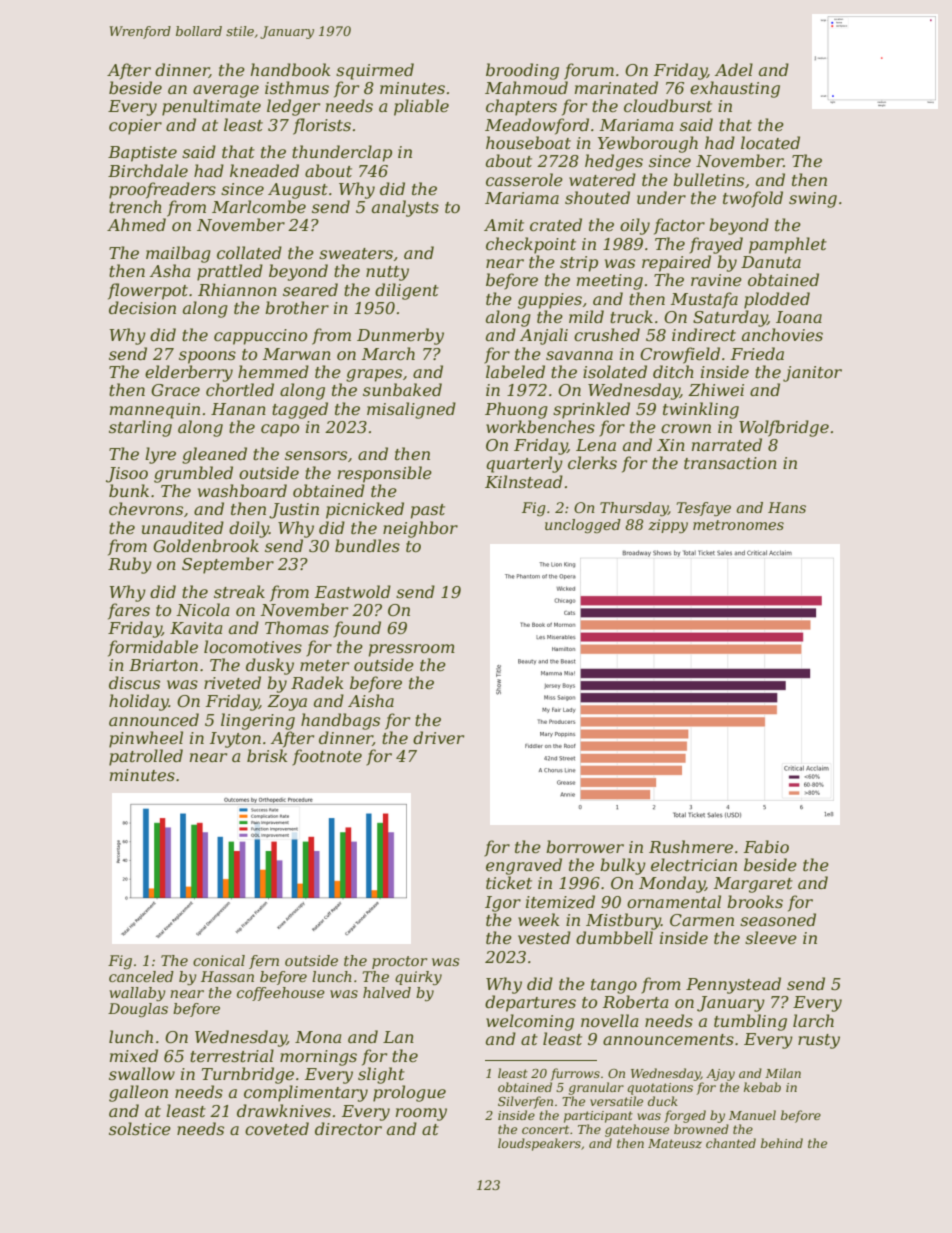 The width and height of the screenshot is (952, 1233). What do you see at coordinates (140, 1128) in the screenshot?
I see `solstice` at bounding box center [140, 1128].
